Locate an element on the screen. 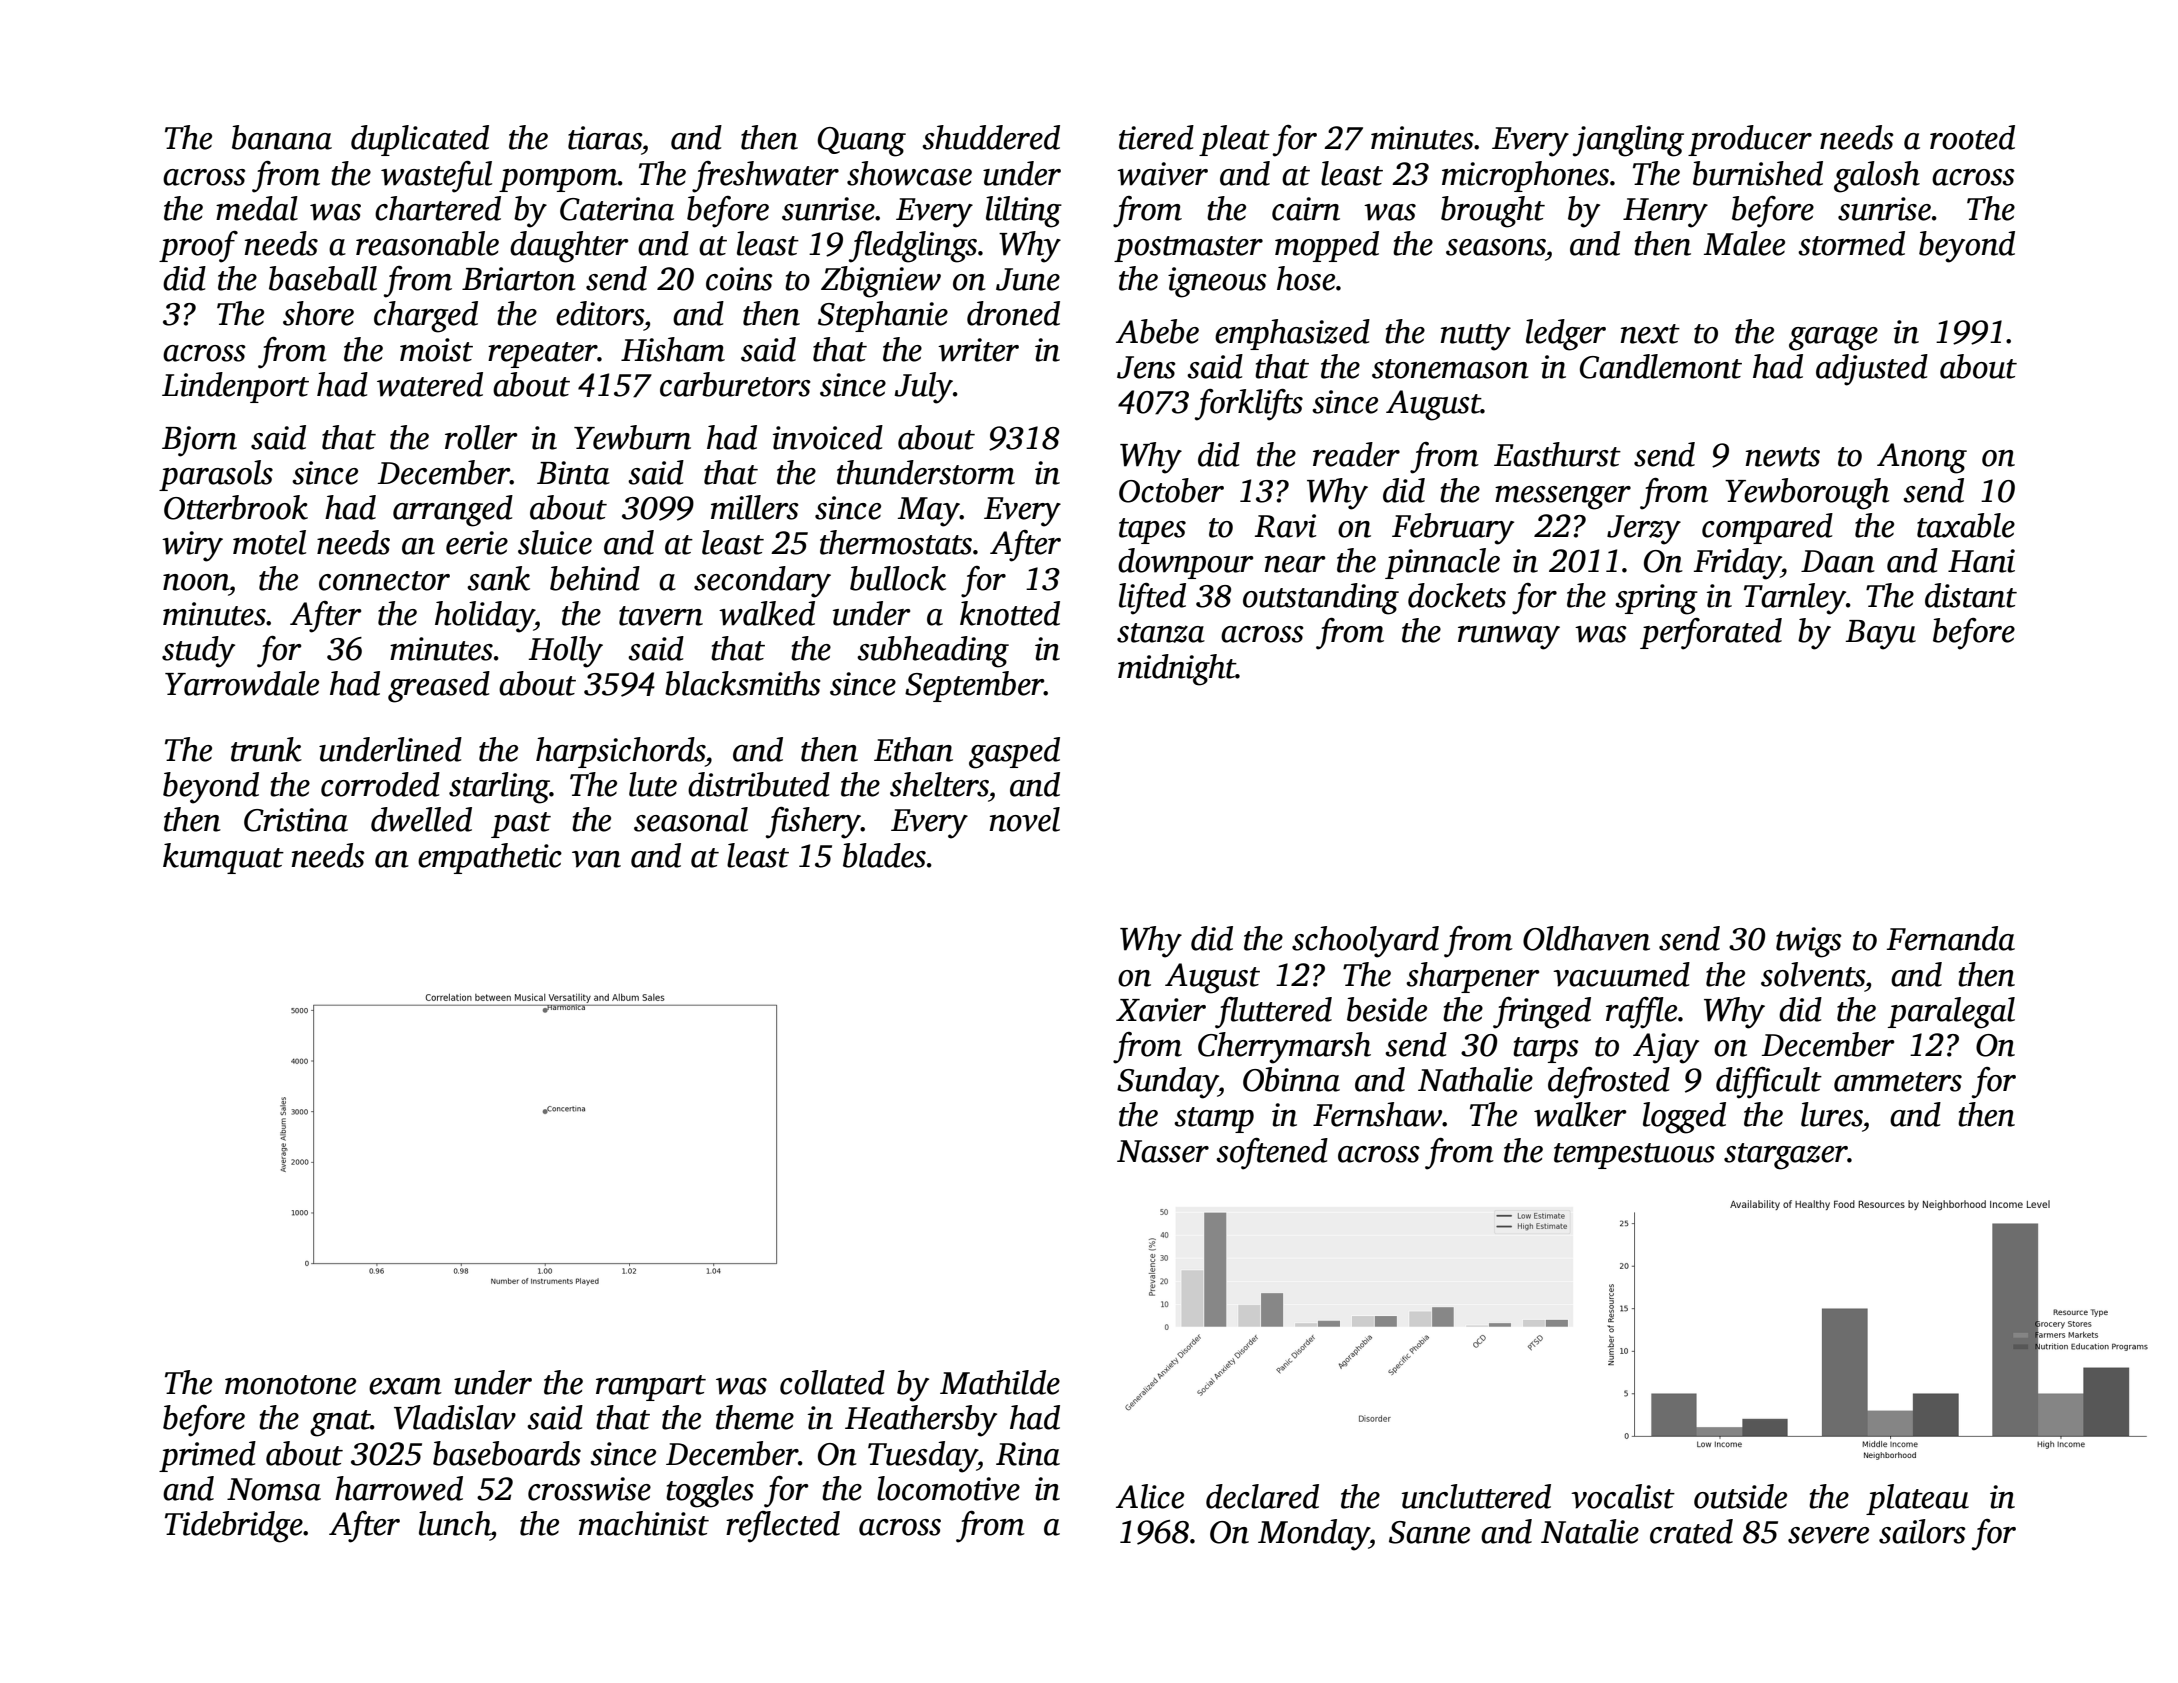 The height and width of the screenshot is (1683, 2178). tiaras is located at coordinates (605, 138).
